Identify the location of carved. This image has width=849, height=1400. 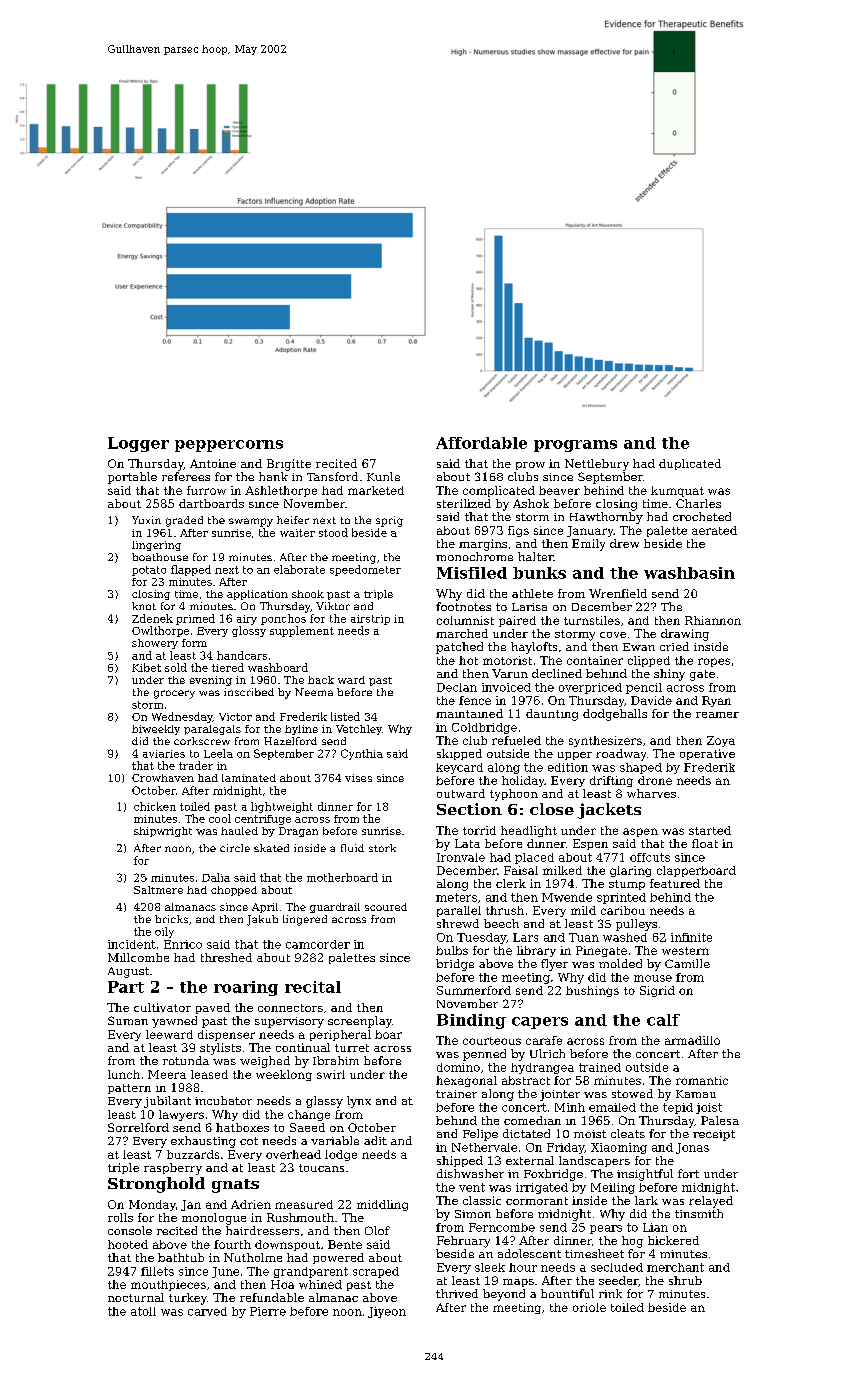
(207, 1311).
